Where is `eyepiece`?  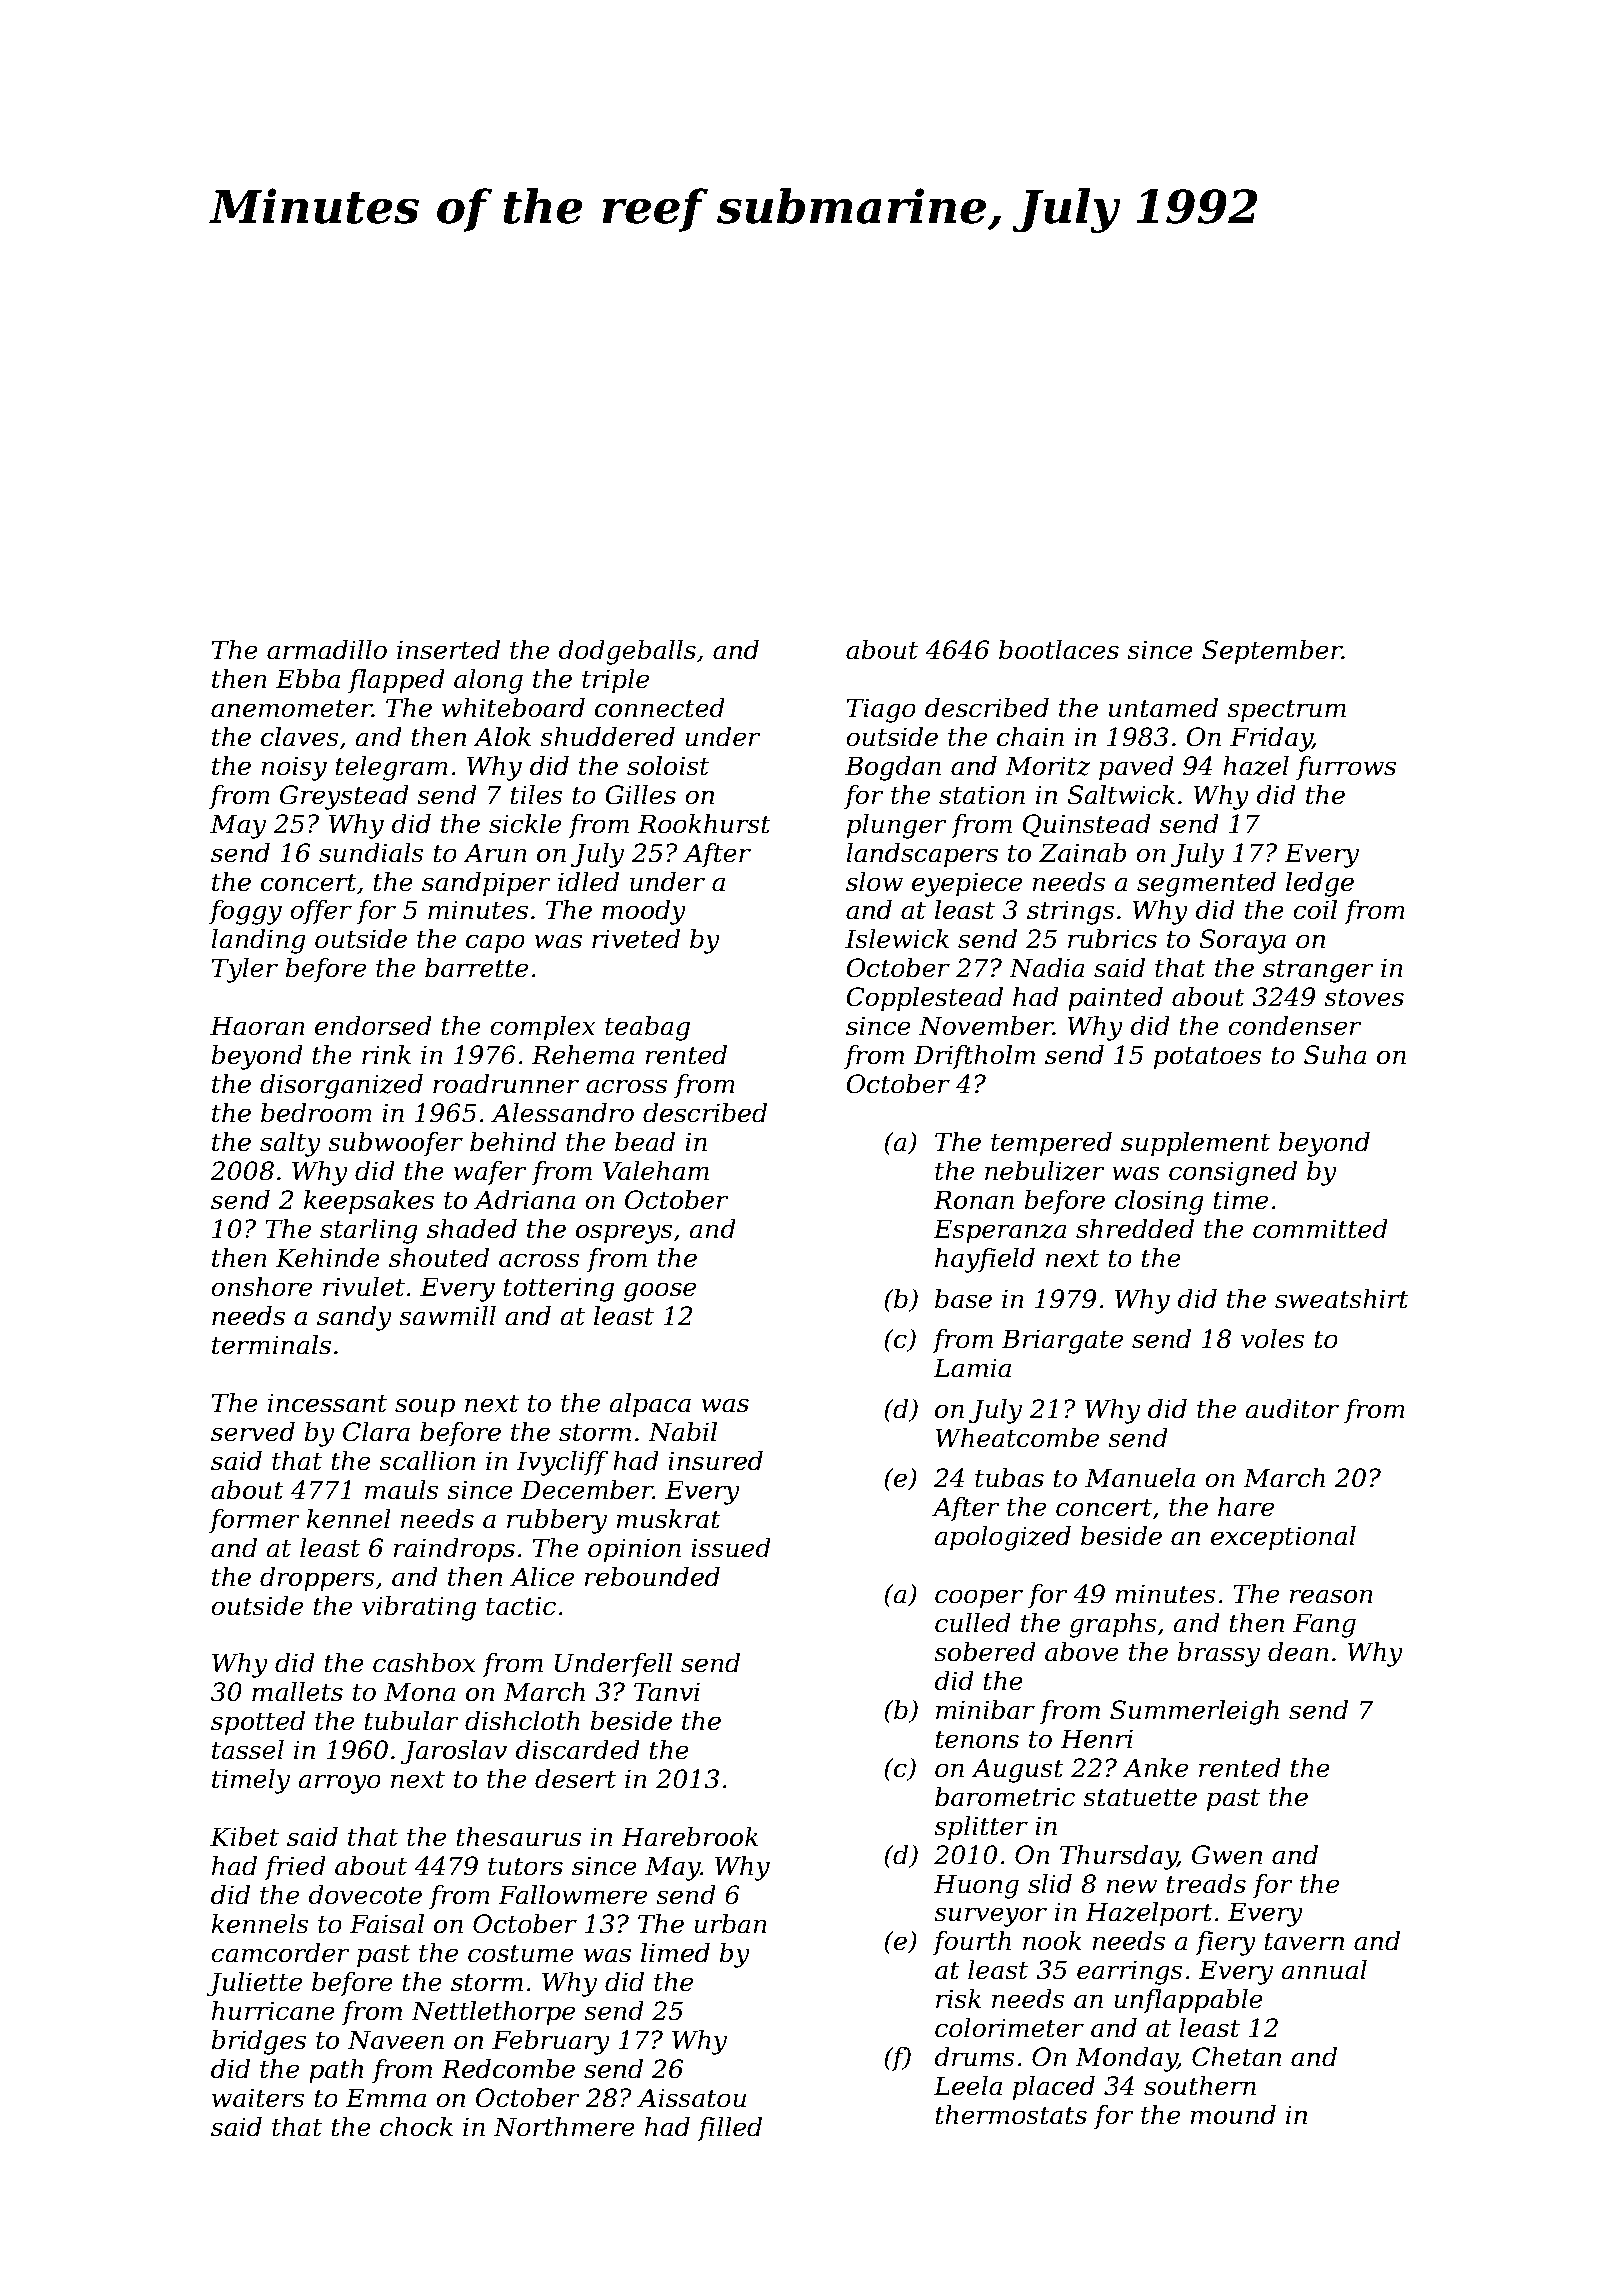 eyepiece is located at coordinates (967, 884).
